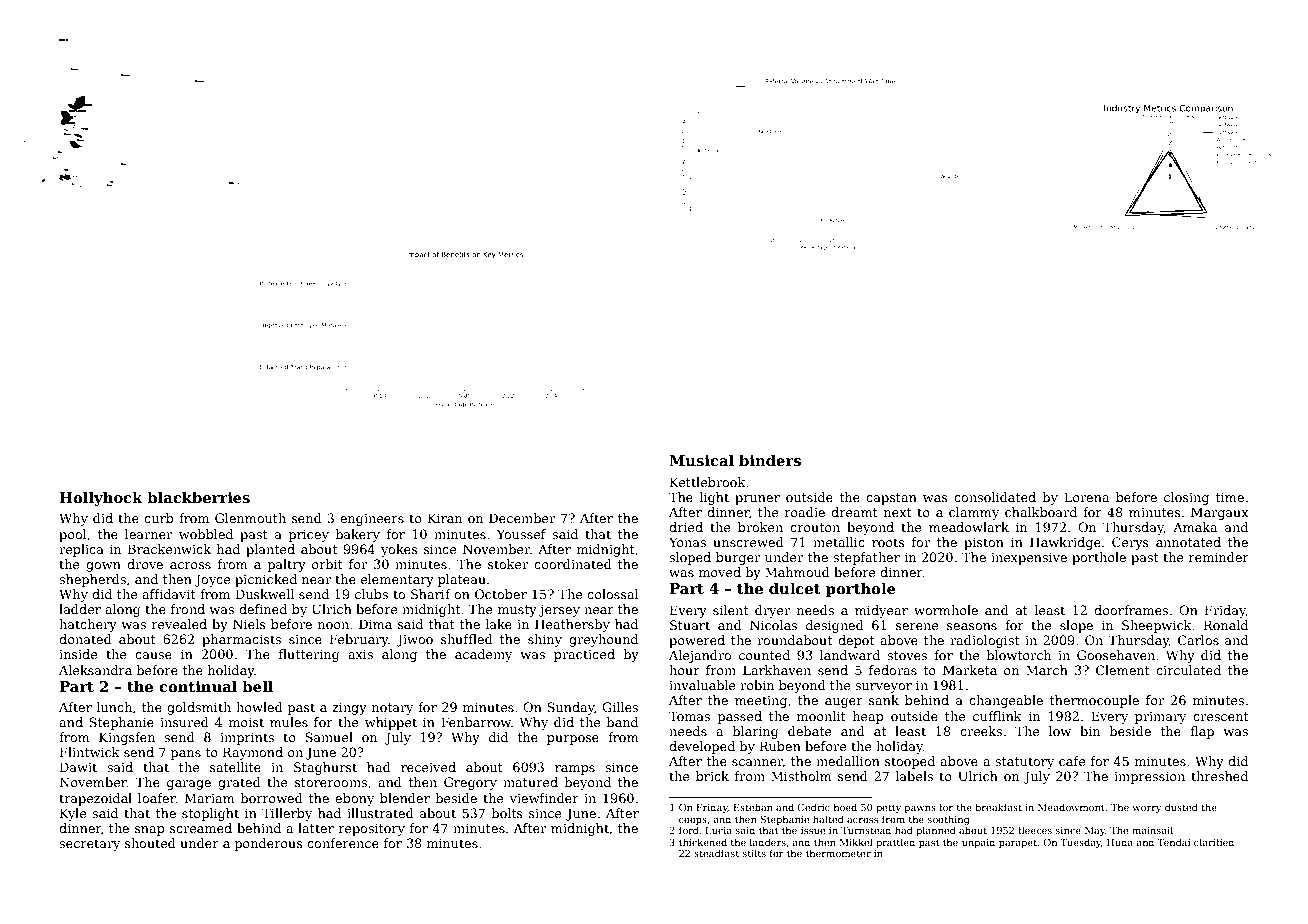  I want to click on gown, so click(103, 567).
